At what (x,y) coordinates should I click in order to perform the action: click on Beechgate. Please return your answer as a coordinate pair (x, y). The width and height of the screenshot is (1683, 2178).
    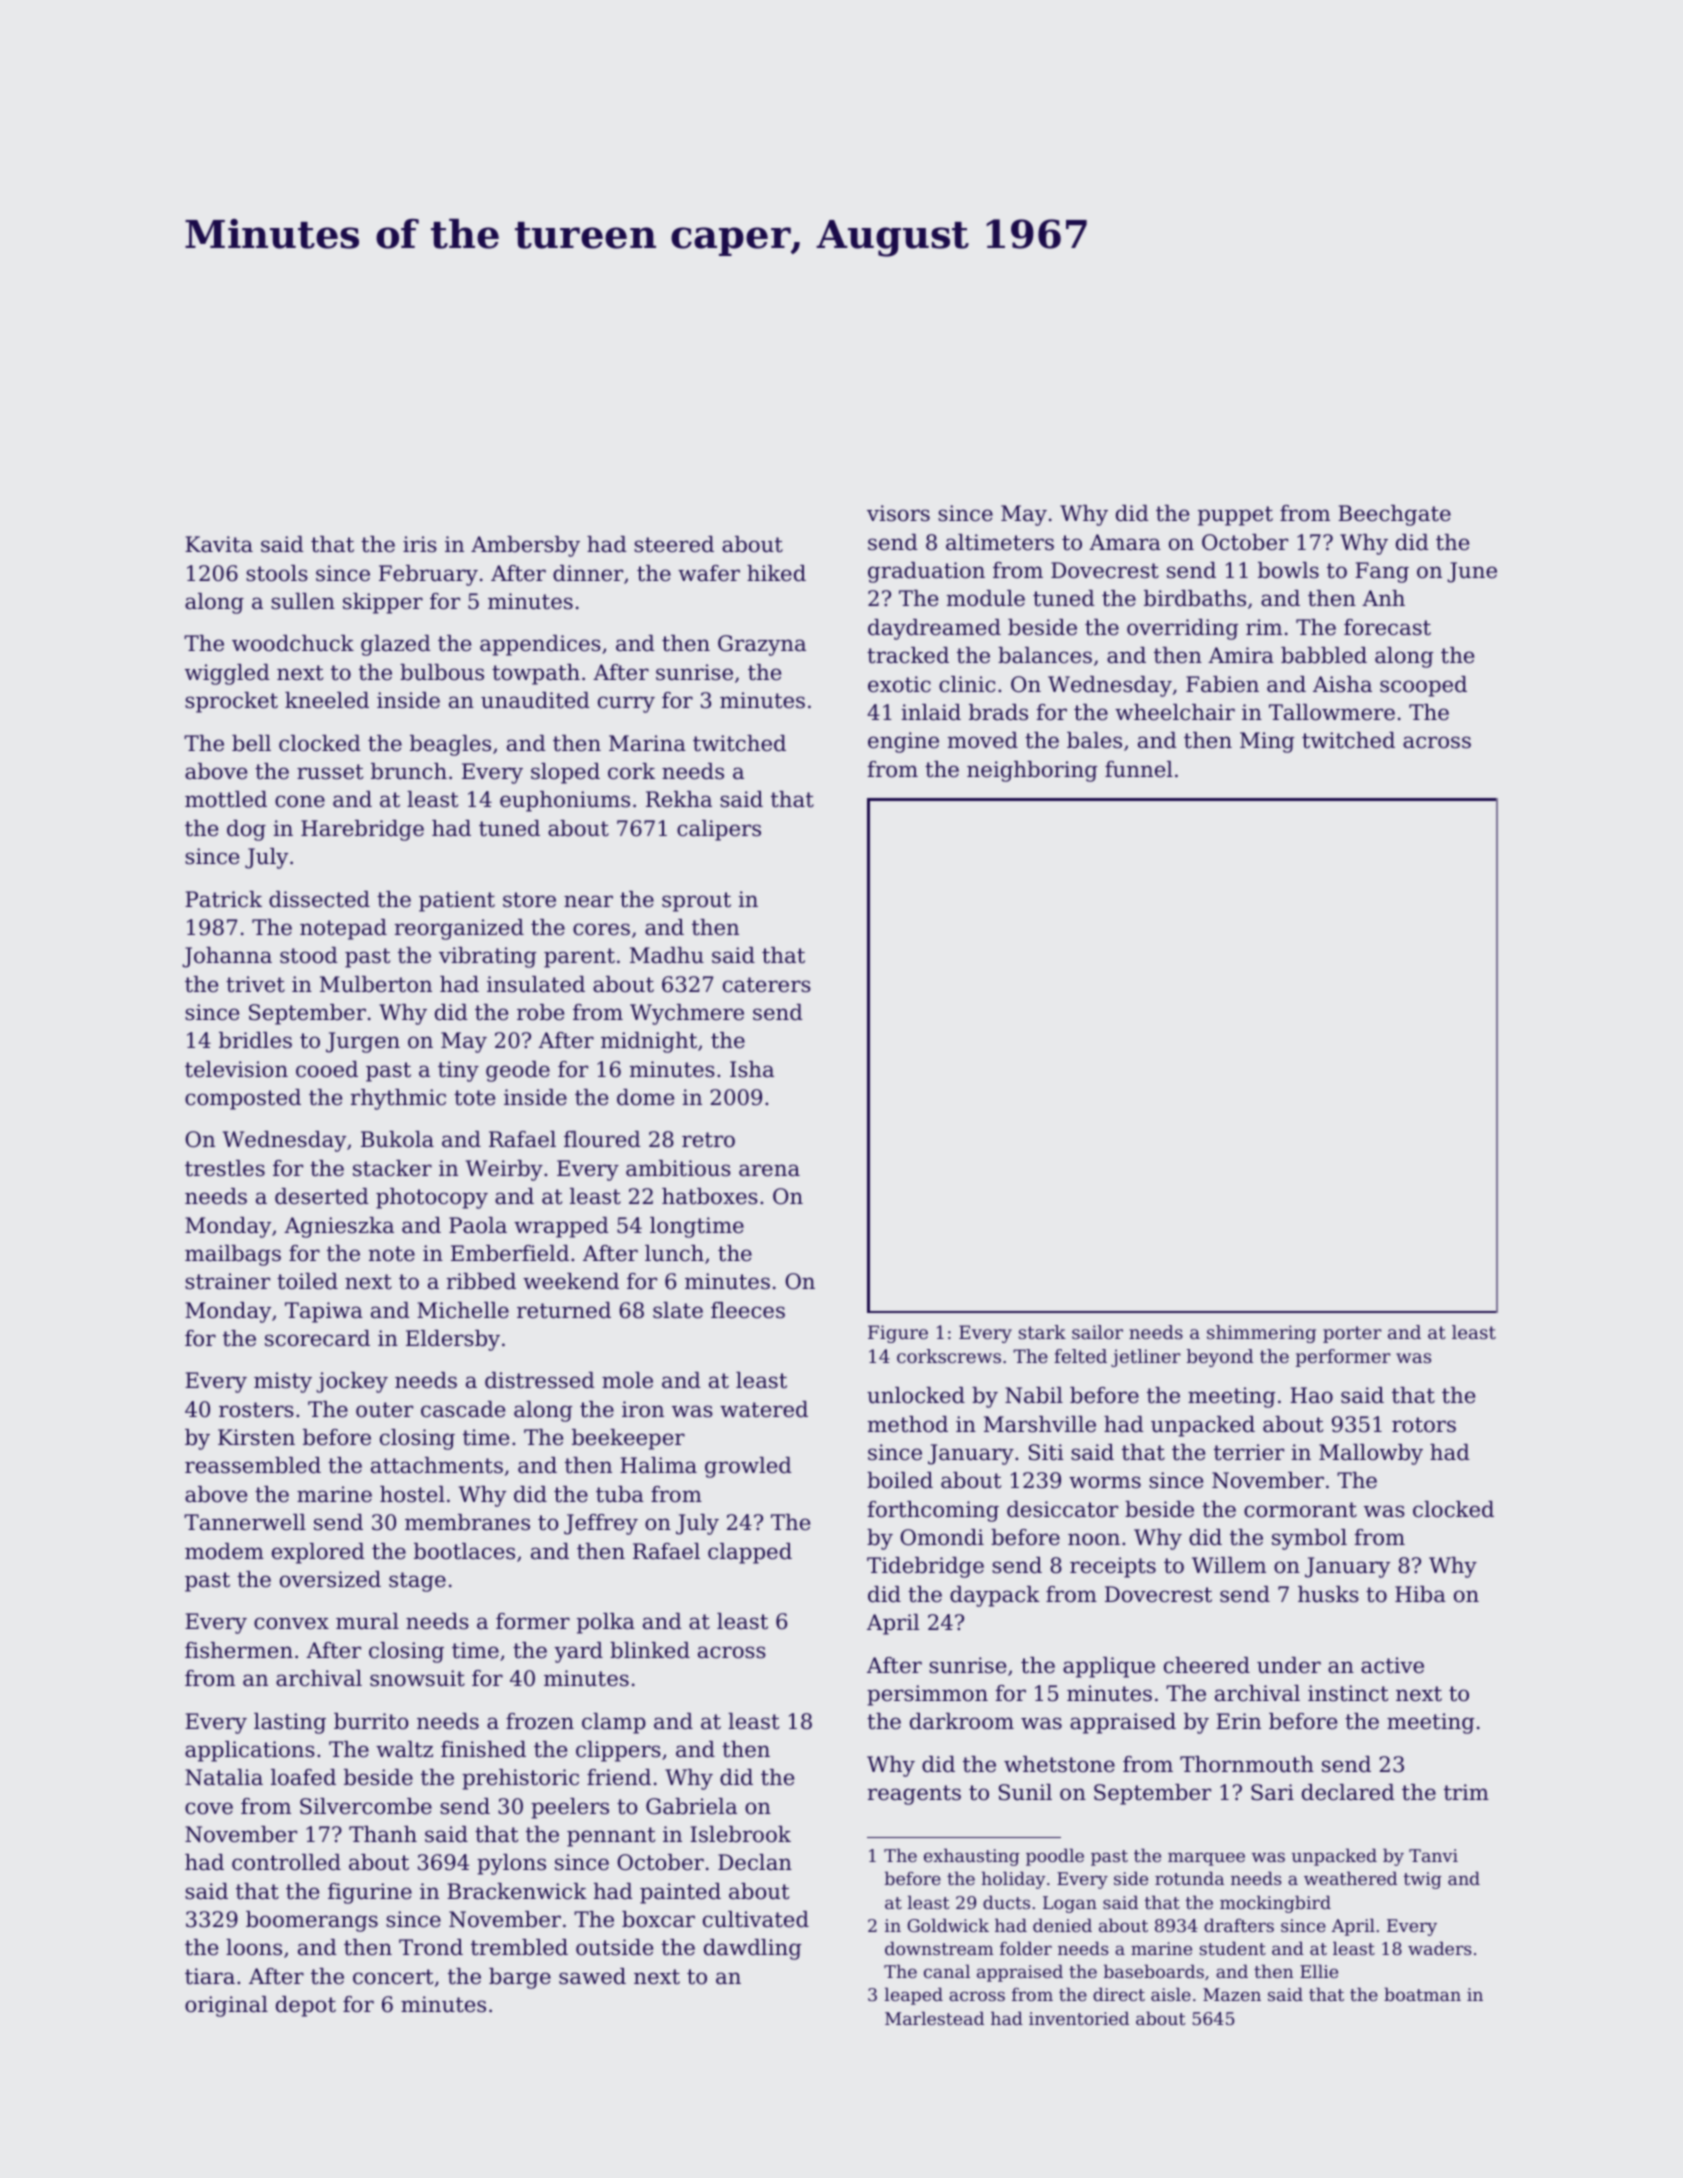
    Looking at the image, I should click on (1394, 515).
